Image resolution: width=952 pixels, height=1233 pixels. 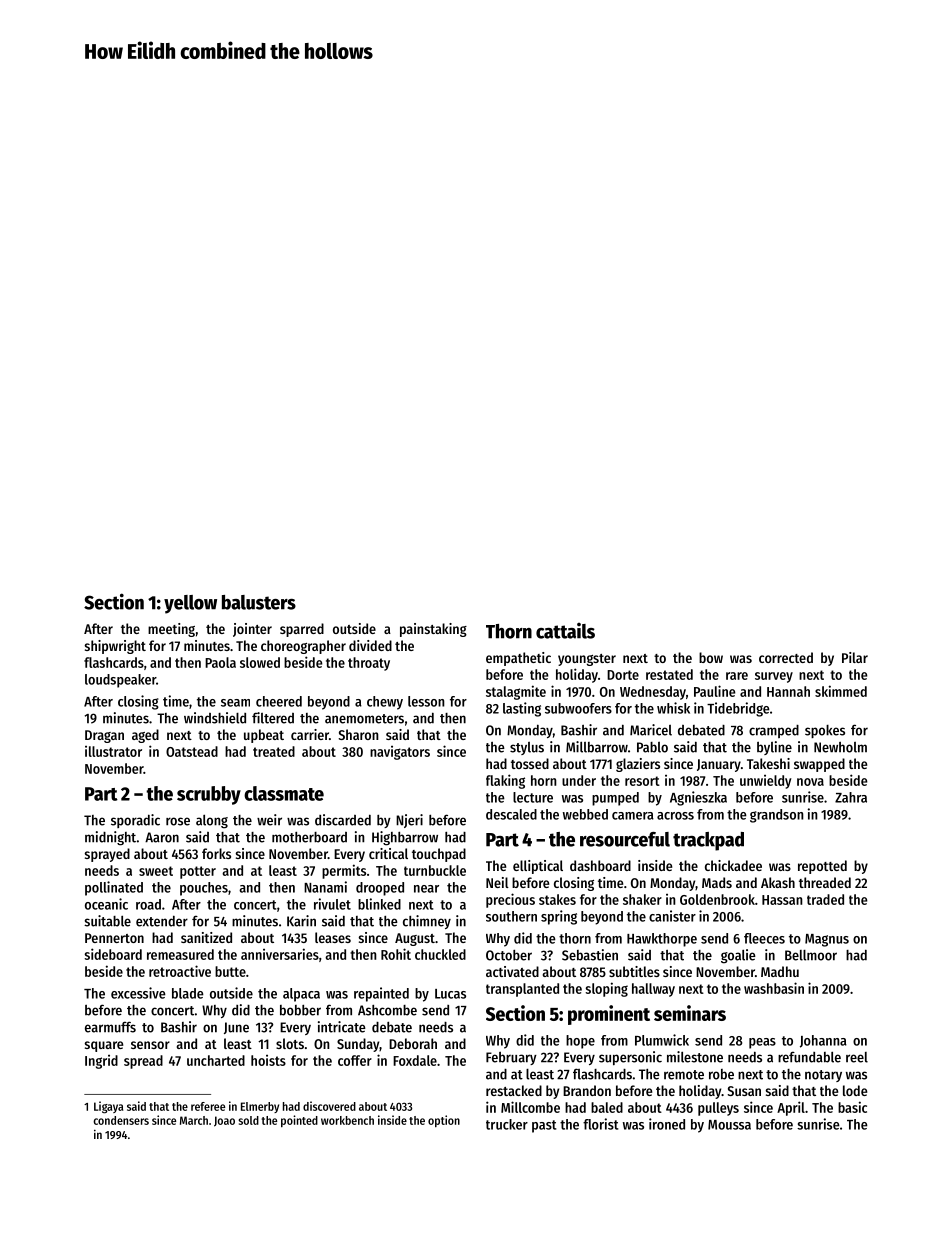 I want to click on spokes, so click(x=825, y=731).
